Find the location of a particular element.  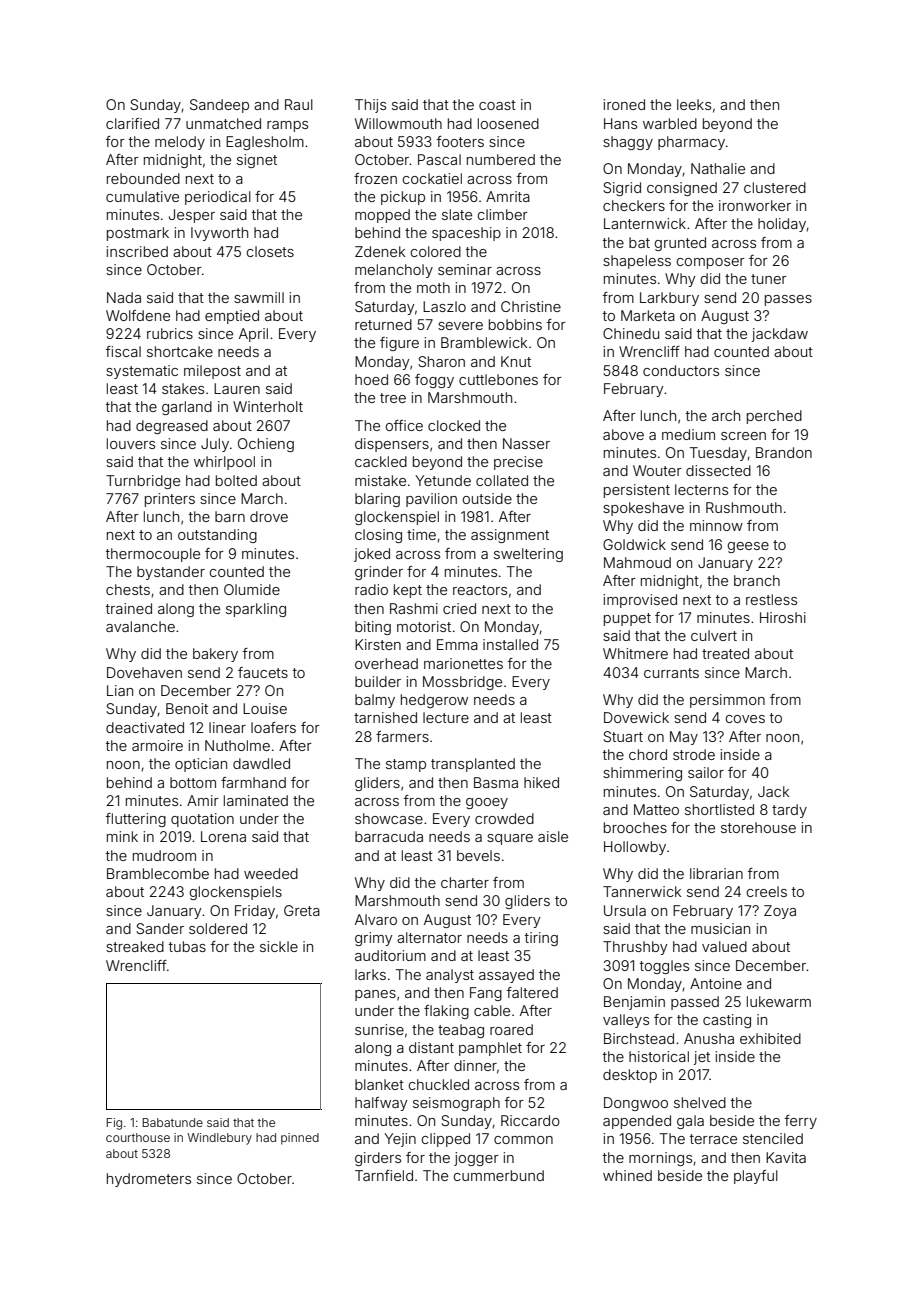

Sander is located at coordinates (160, 928).
